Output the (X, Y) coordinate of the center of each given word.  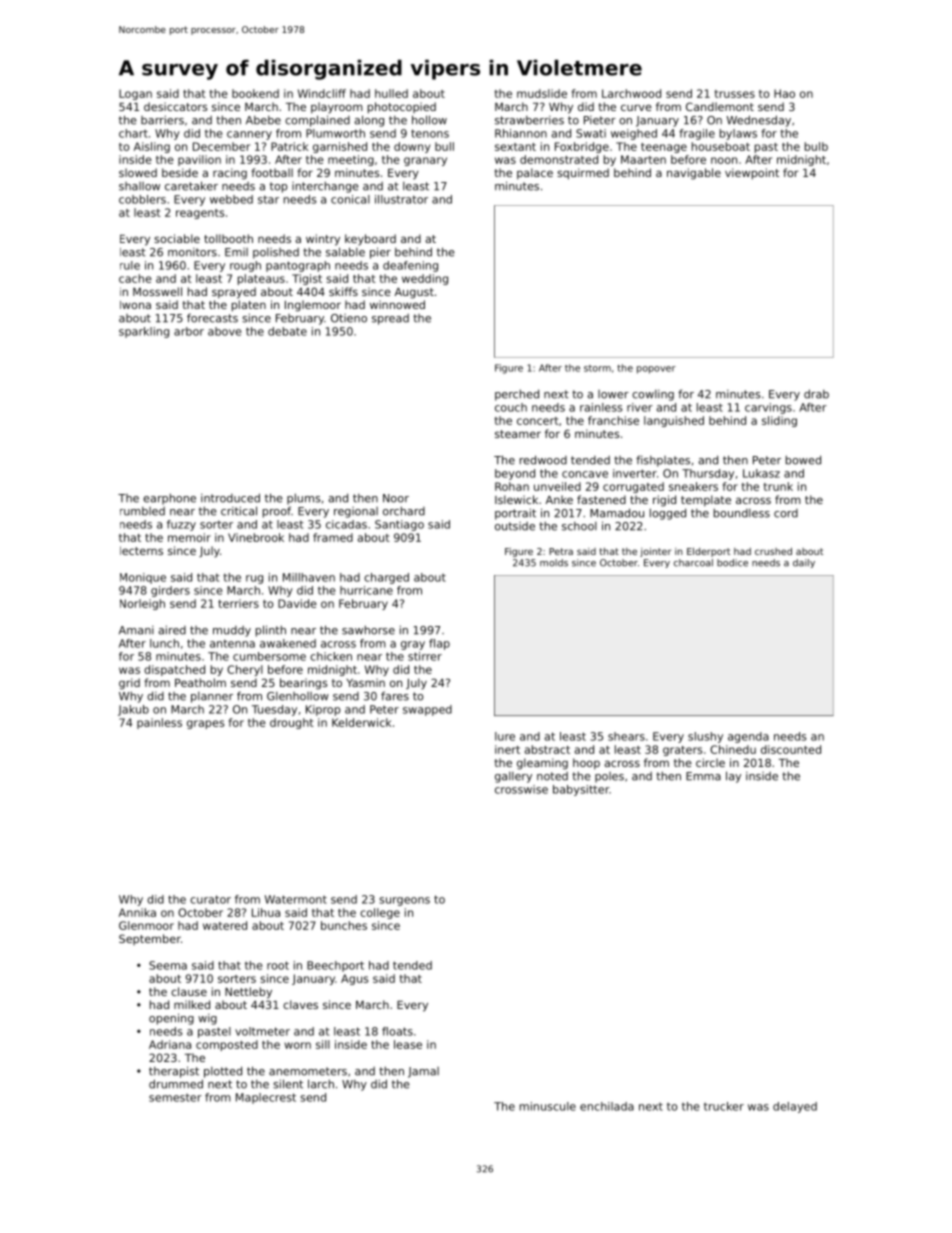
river (640, 407)
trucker (724, 1106)
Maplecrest (266, 1098)
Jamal (423, 1072)
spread (390, 319)
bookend (255, 93)
